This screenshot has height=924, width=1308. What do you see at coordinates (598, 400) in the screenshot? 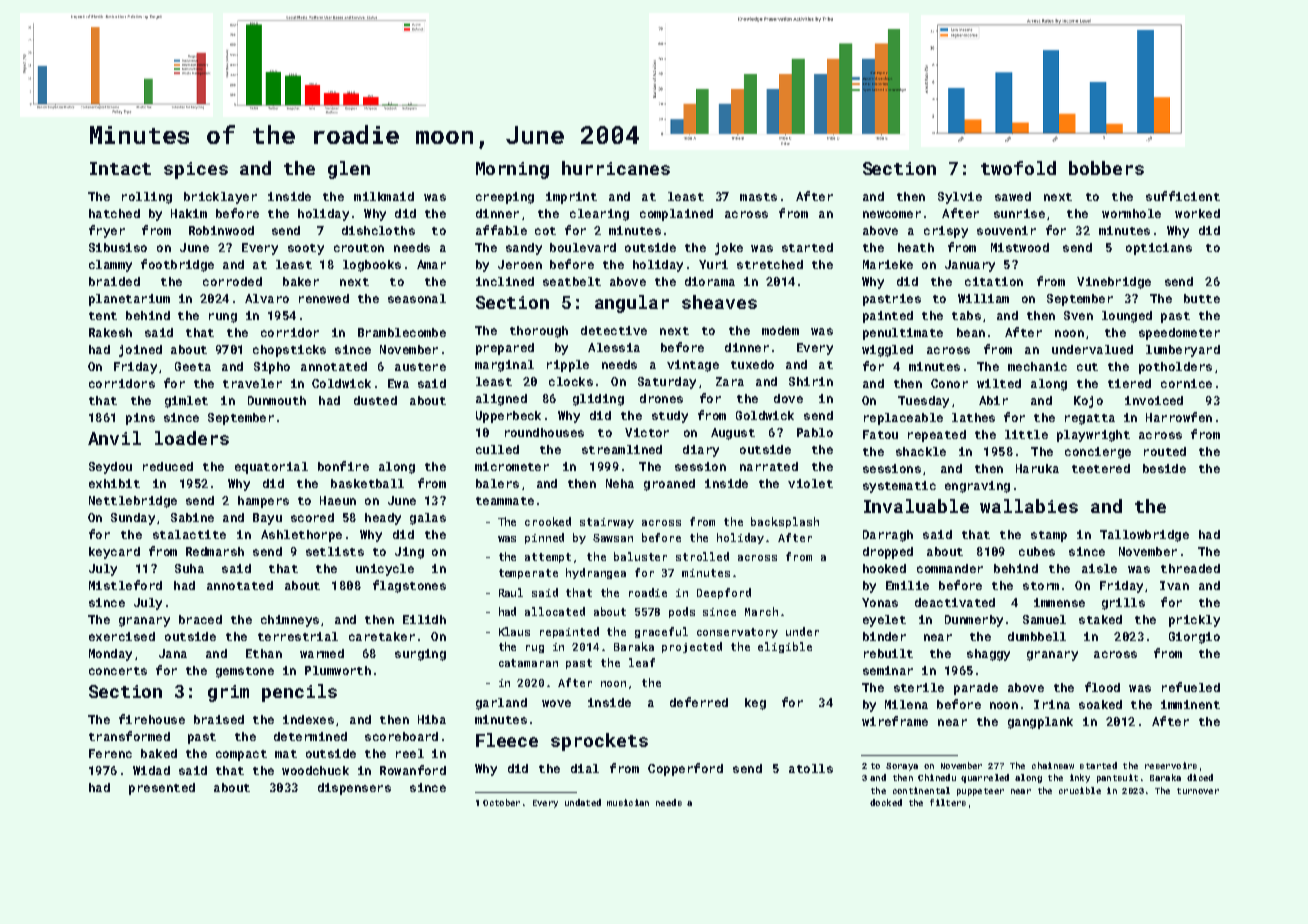
I see `gliding` at bounding box center [598, 400].
